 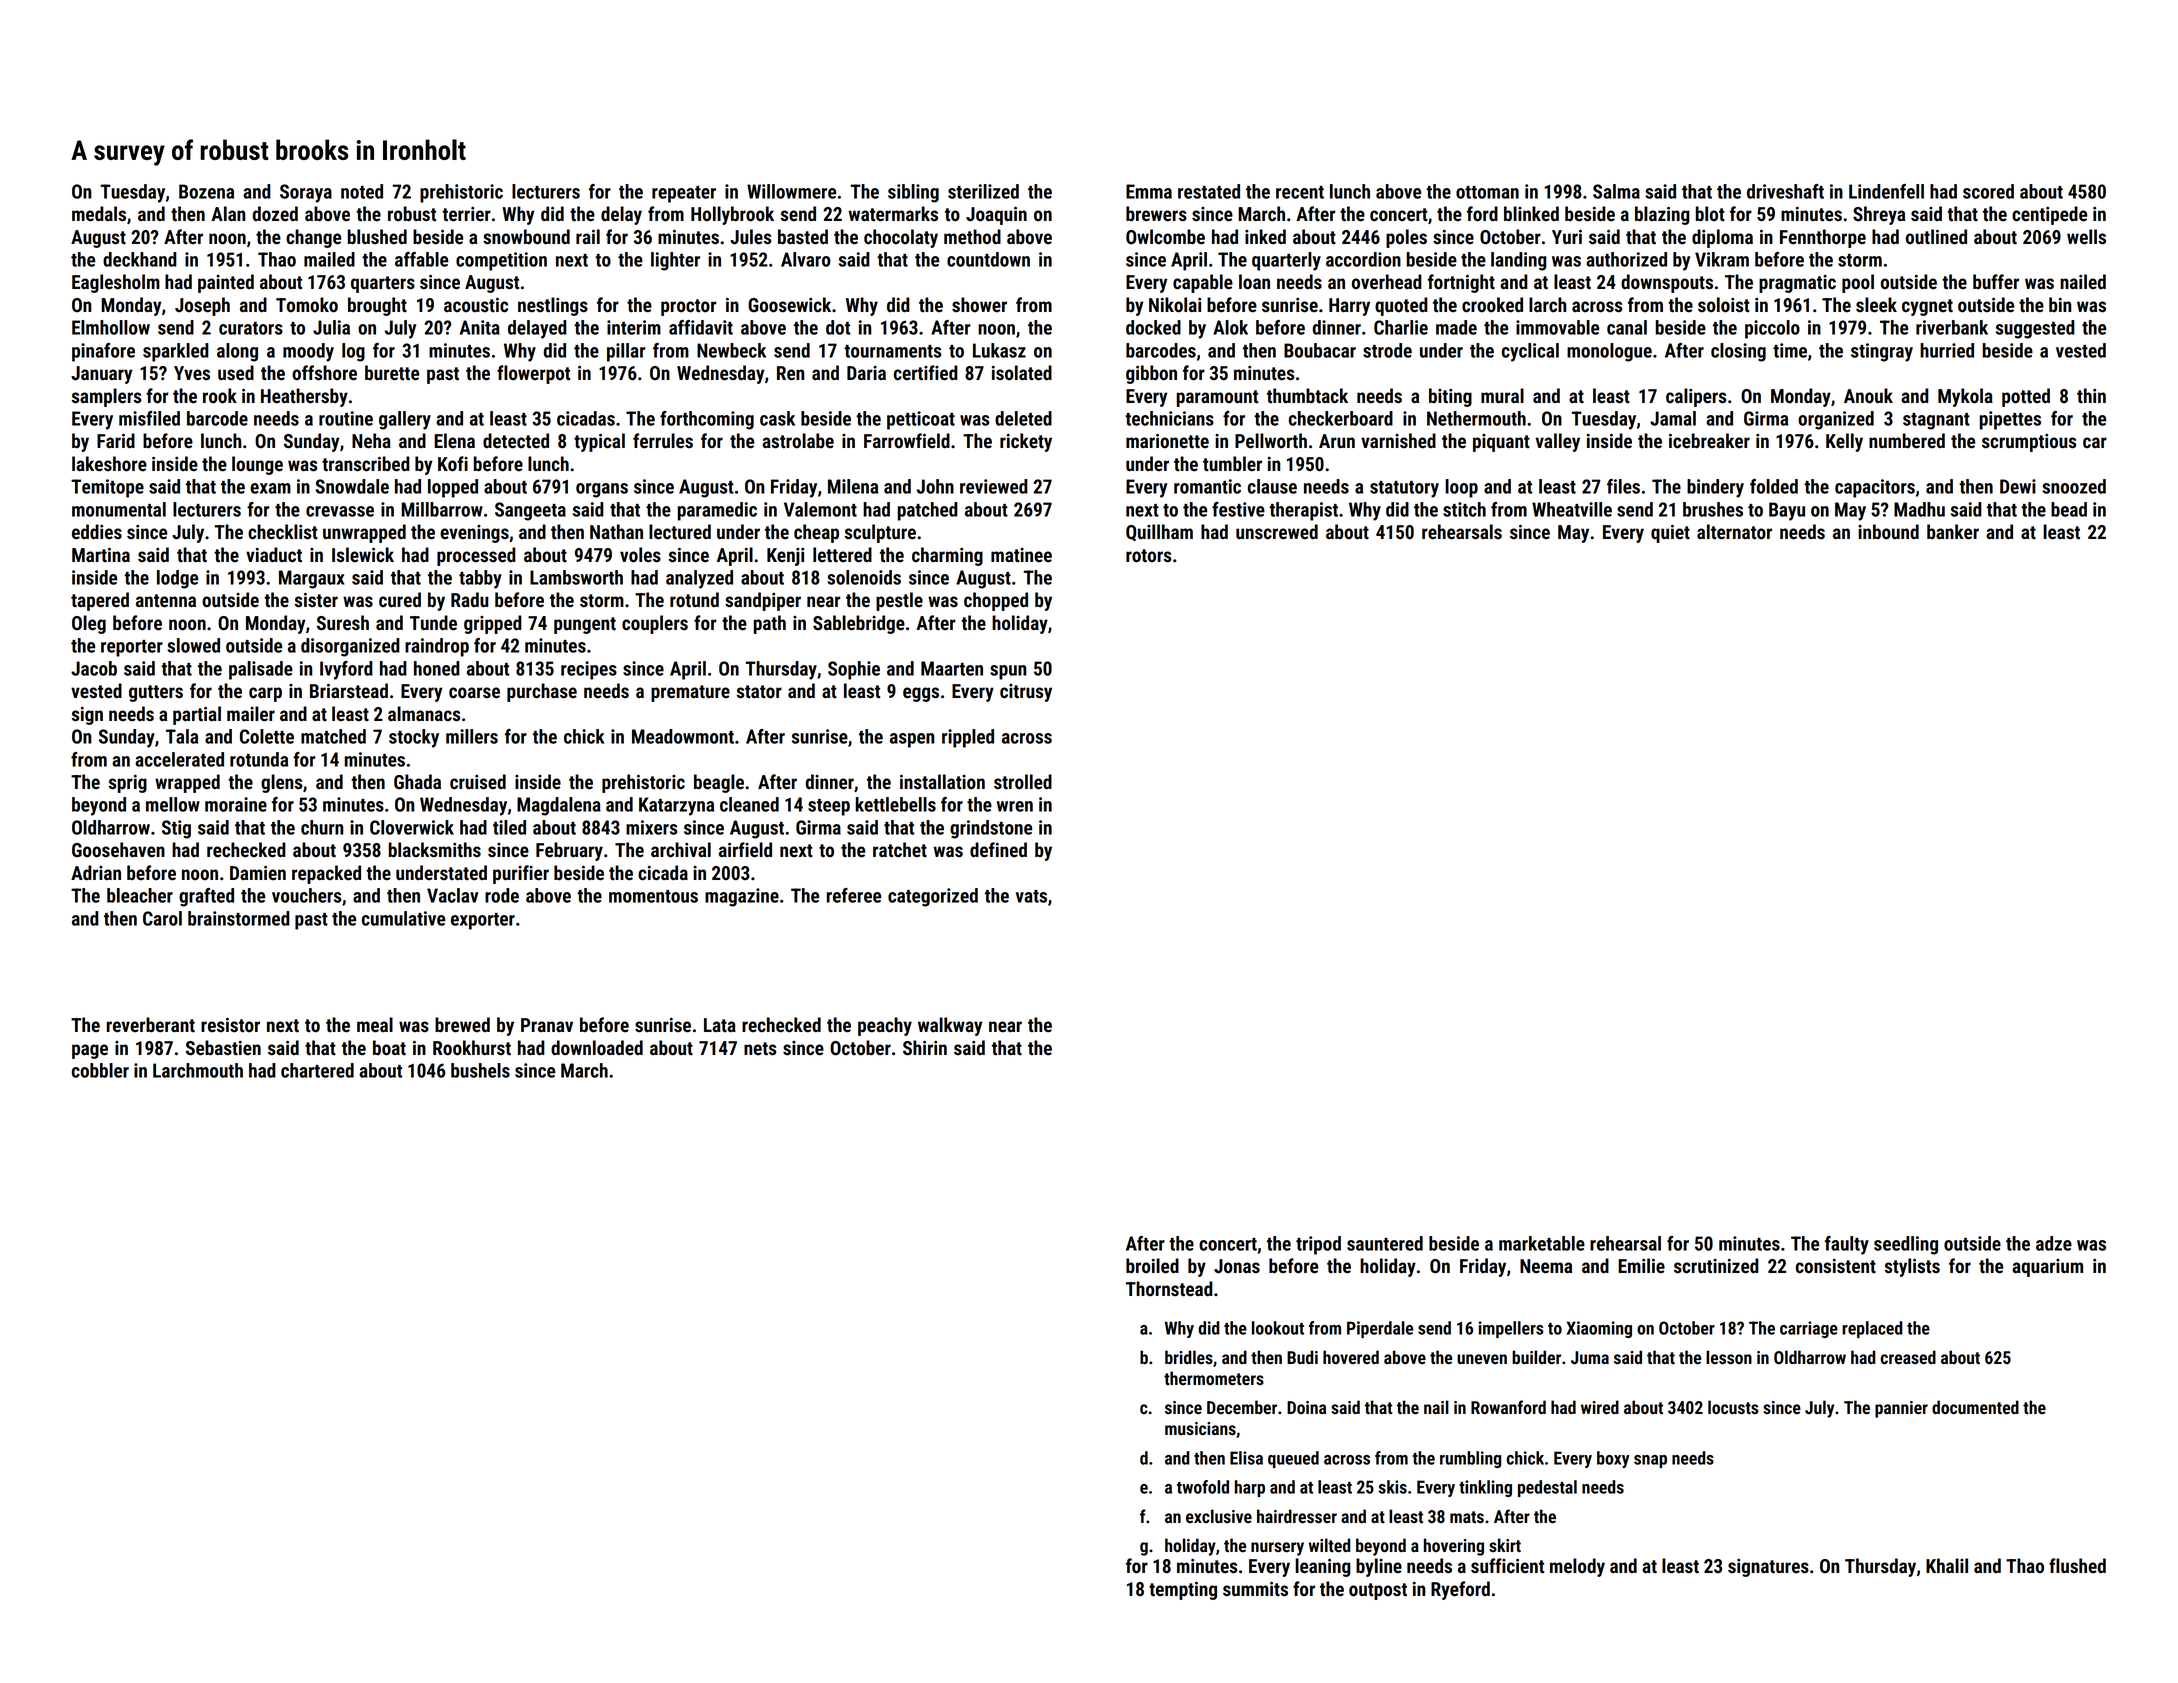 I want to click on Lindenfell, so click(x=1886, y=191).
